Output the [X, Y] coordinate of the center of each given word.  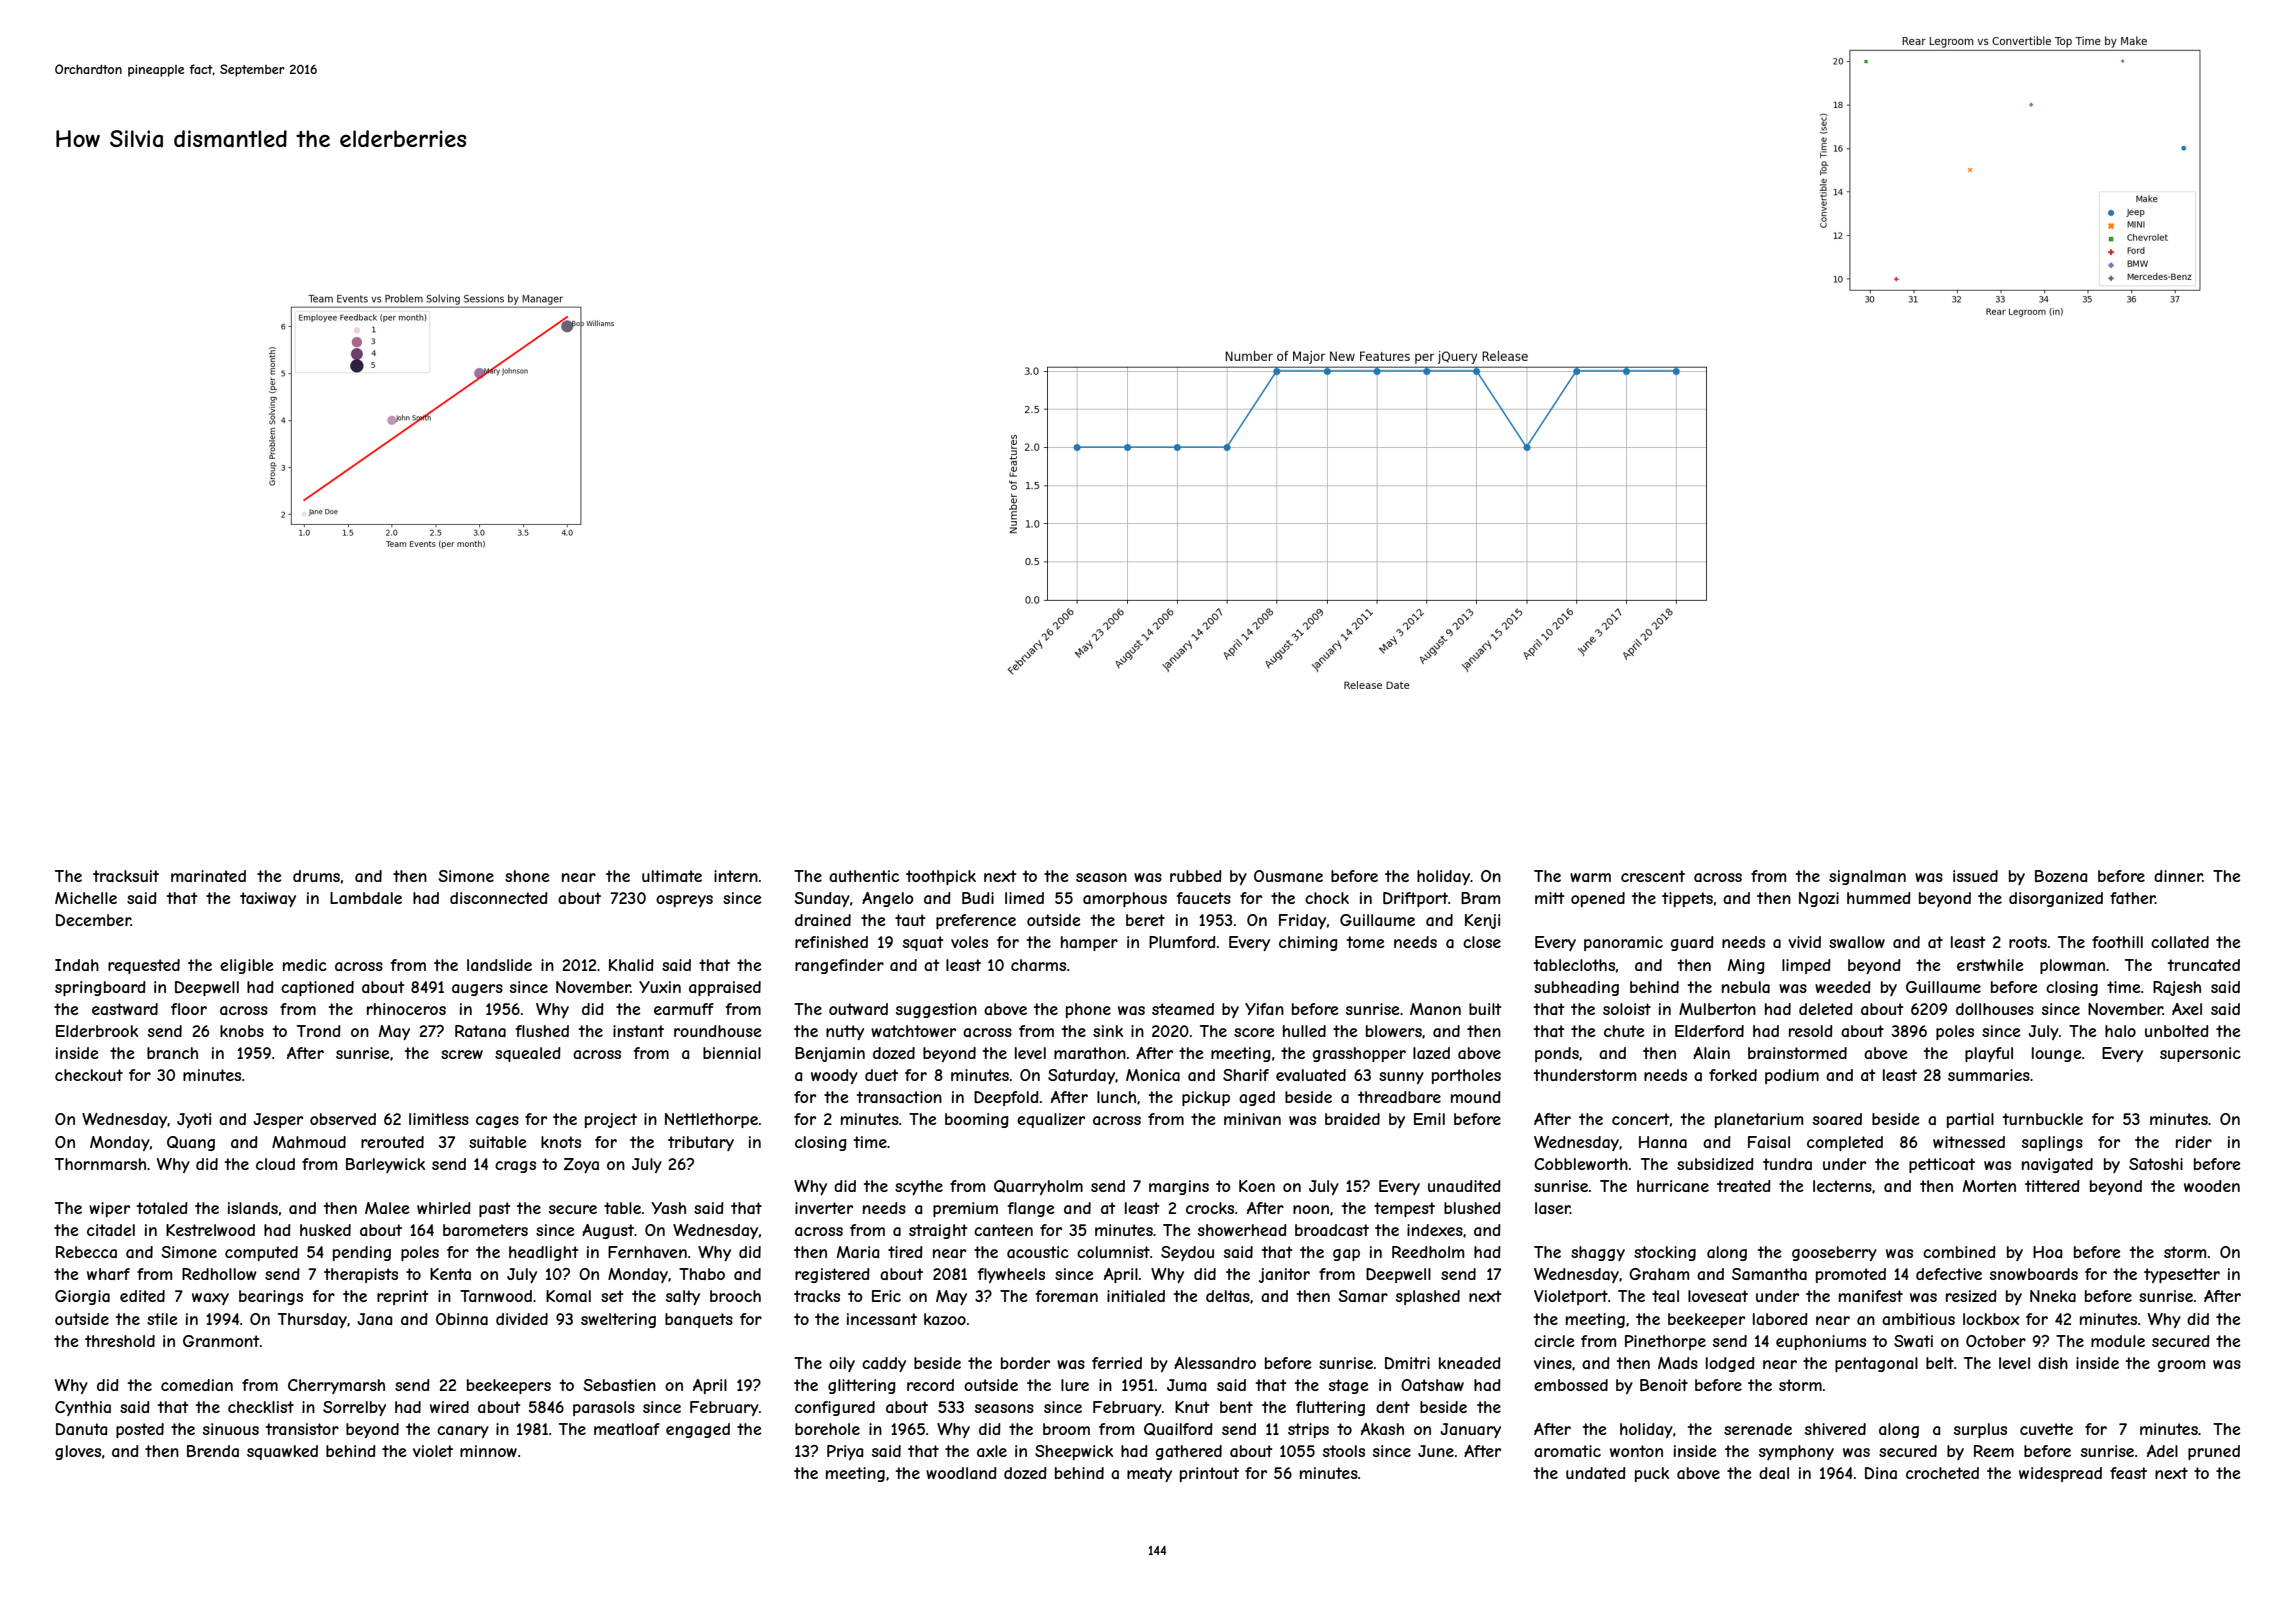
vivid [1804, 942]
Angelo [888, 899]
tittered [2052, 1186]
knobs [242, 1031]
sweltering [618, 1320]
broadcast [1332, 1230]
